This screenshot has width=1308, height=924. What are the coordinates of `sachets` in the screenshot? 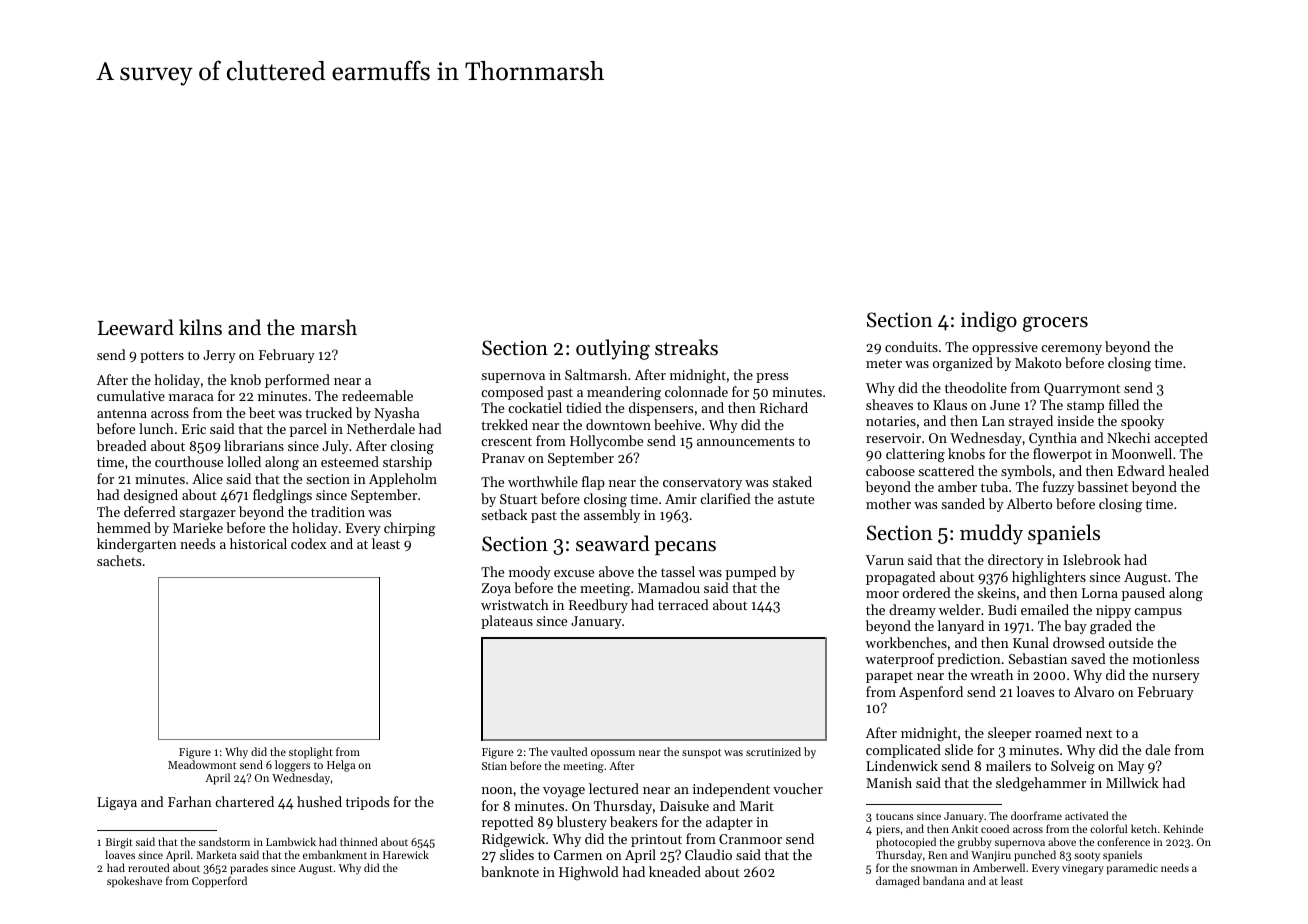 It's located at (119, 560).
